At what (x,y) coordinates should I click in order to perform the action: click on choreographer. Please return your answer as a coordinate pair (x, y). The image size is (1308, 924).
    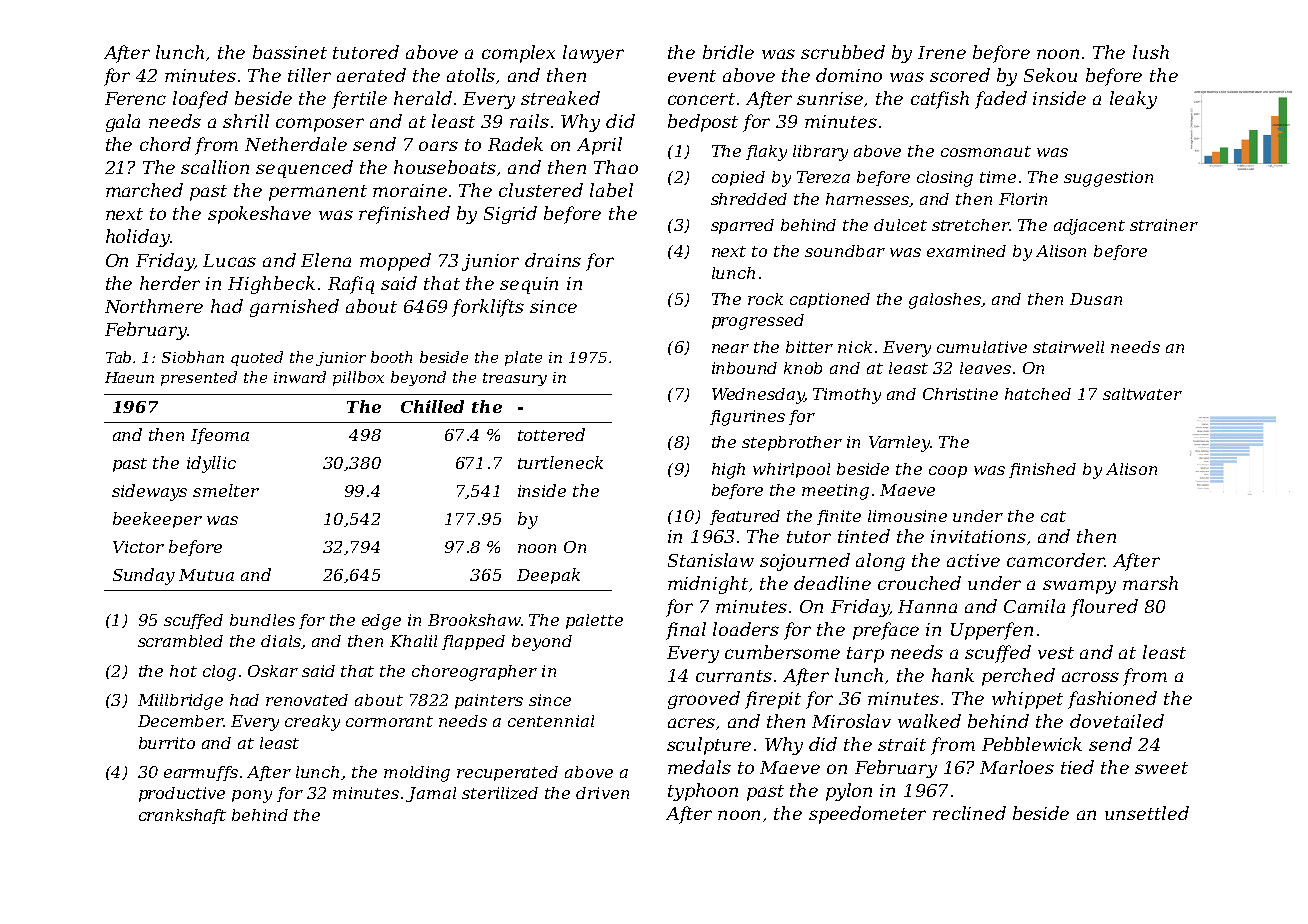
    Looking at the image, I should click on (474, 673).
